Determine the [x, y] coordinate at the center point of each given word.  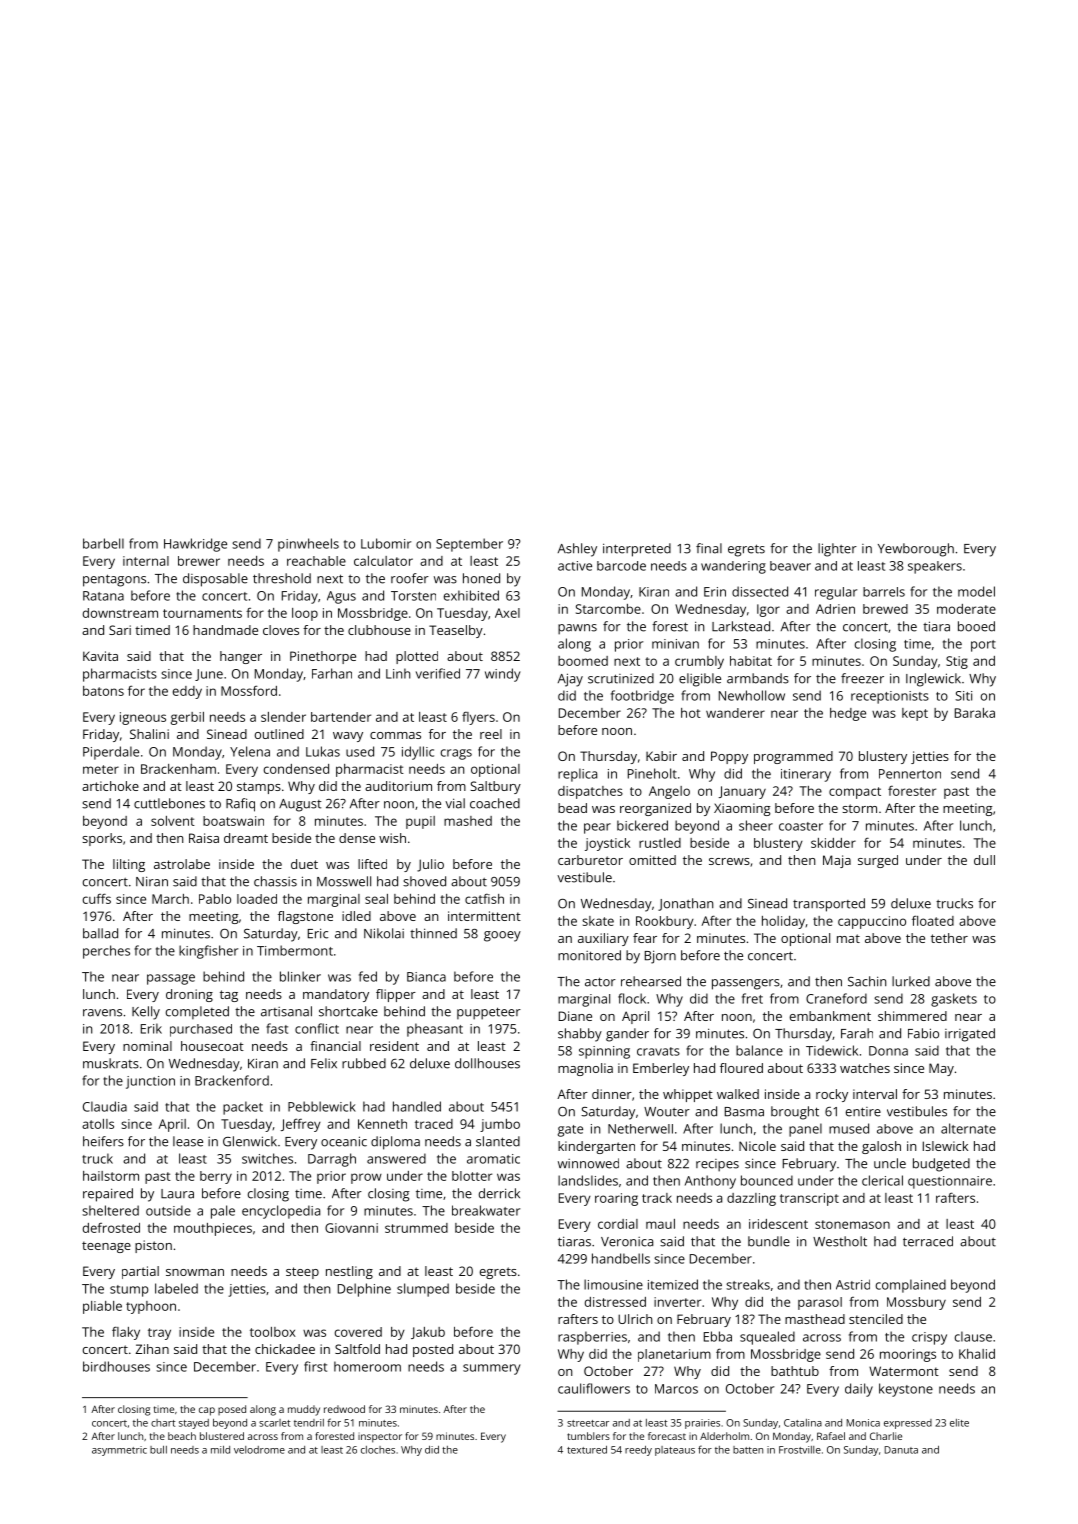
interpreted [637, 550]
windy [503, 675]
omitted [652, 860]
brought [795, 1113]
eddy [187, 692]
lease [188, 1141]
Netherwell [640, 1129]
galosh [881, 1147]
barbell [103, 543]
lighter [837, 550]
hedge [848, 714]
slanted [498, 1141]
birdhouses [116, 1366]
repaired [108, 1195]
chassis [275, 881]
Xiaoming [742, 809]
